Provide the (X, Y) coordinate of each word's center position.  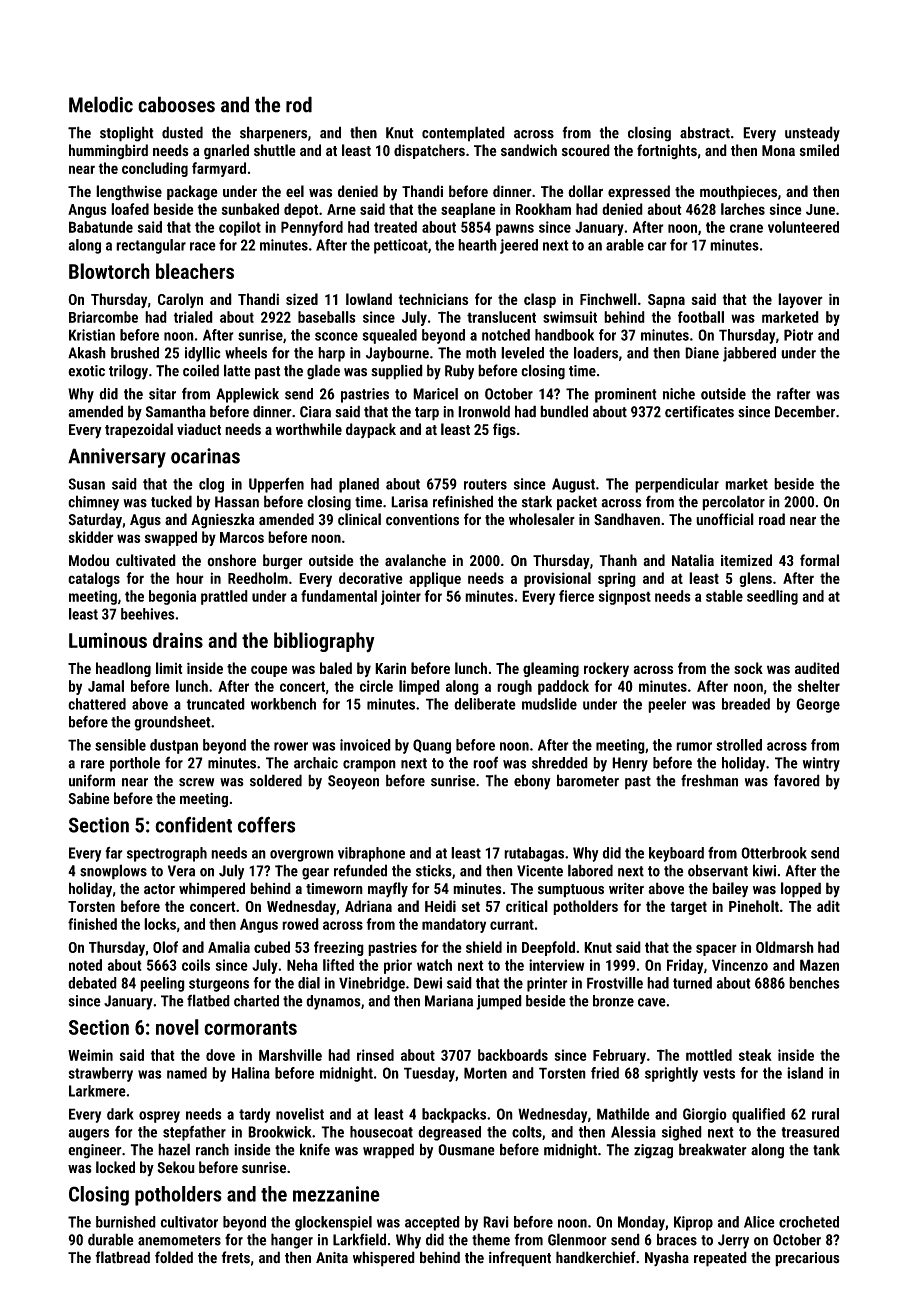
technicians (433, 299)
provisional (557, 579)
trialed (193, 317)
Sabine (89, 798)
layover (800, 300)
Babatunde (101, 227)
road (772, 519)
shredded (560, 763)
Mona (778, 150)
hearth (477, 245)
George (818, 705)
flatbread (122, 1257)
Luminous (108, 640)
